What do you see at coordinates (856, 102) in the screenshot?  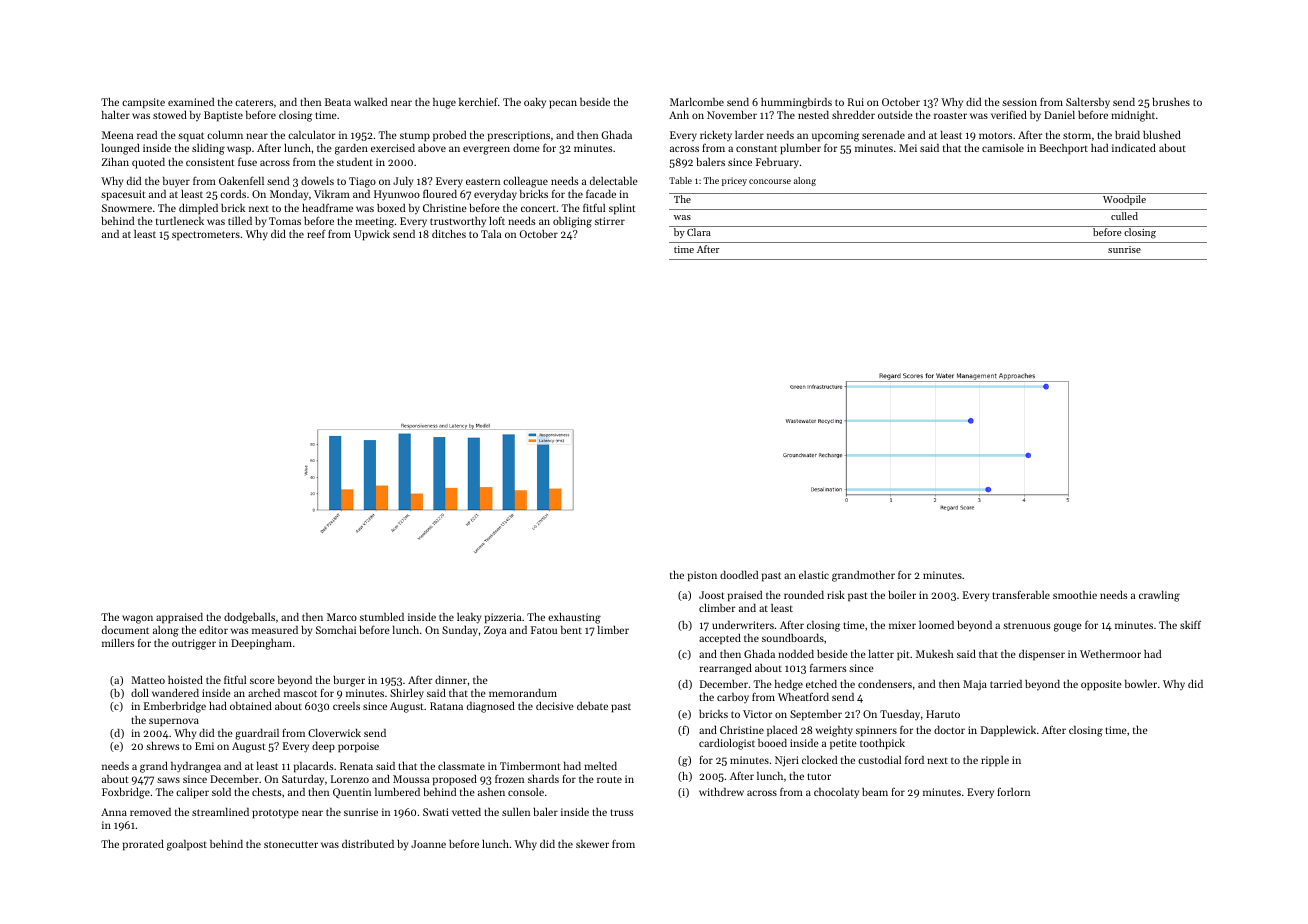 I see `Rui` at bounding box center [856, 102].
